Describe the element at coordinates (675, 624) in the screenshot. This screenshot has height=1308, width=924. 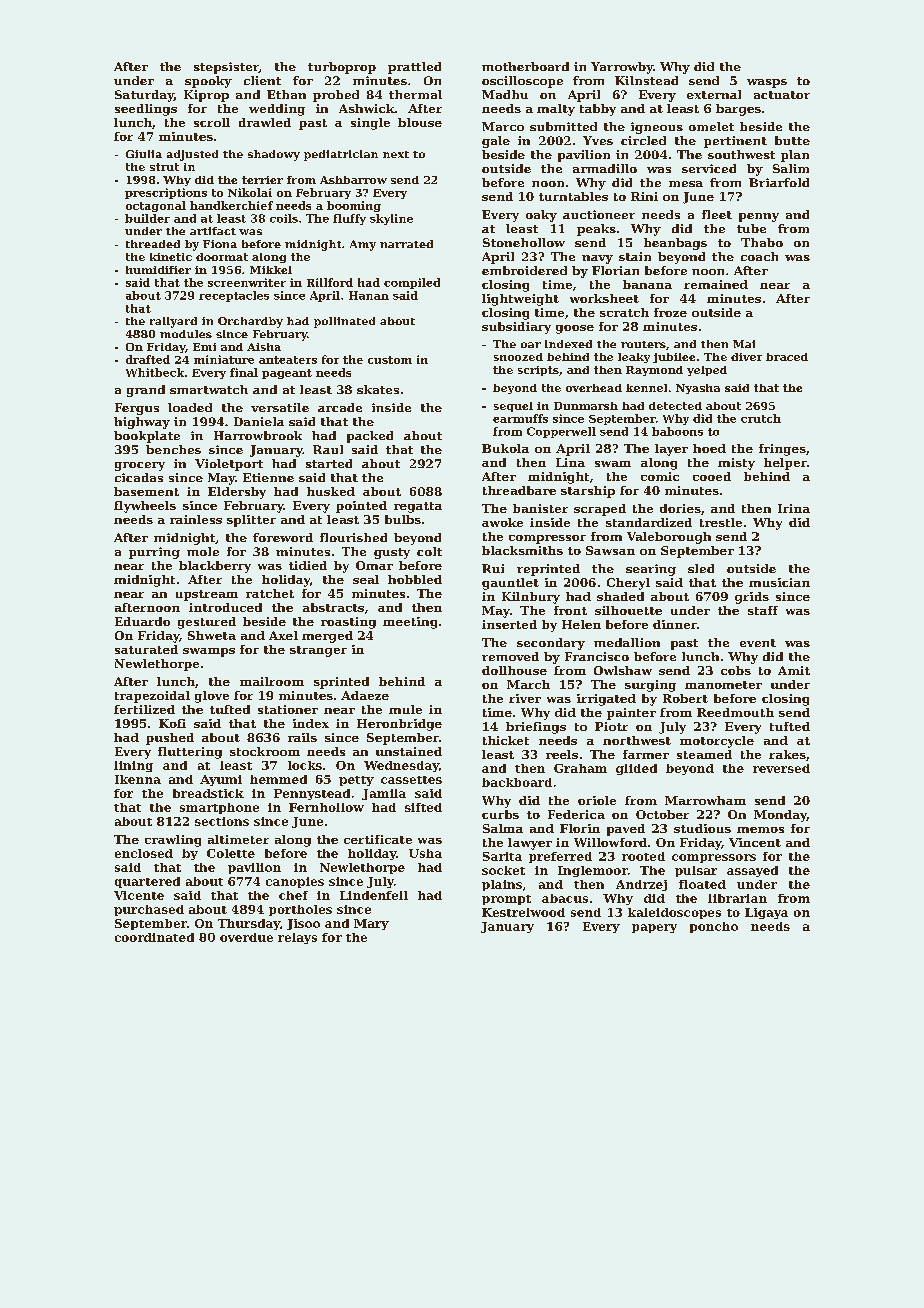
I see `dinner` at that location.
